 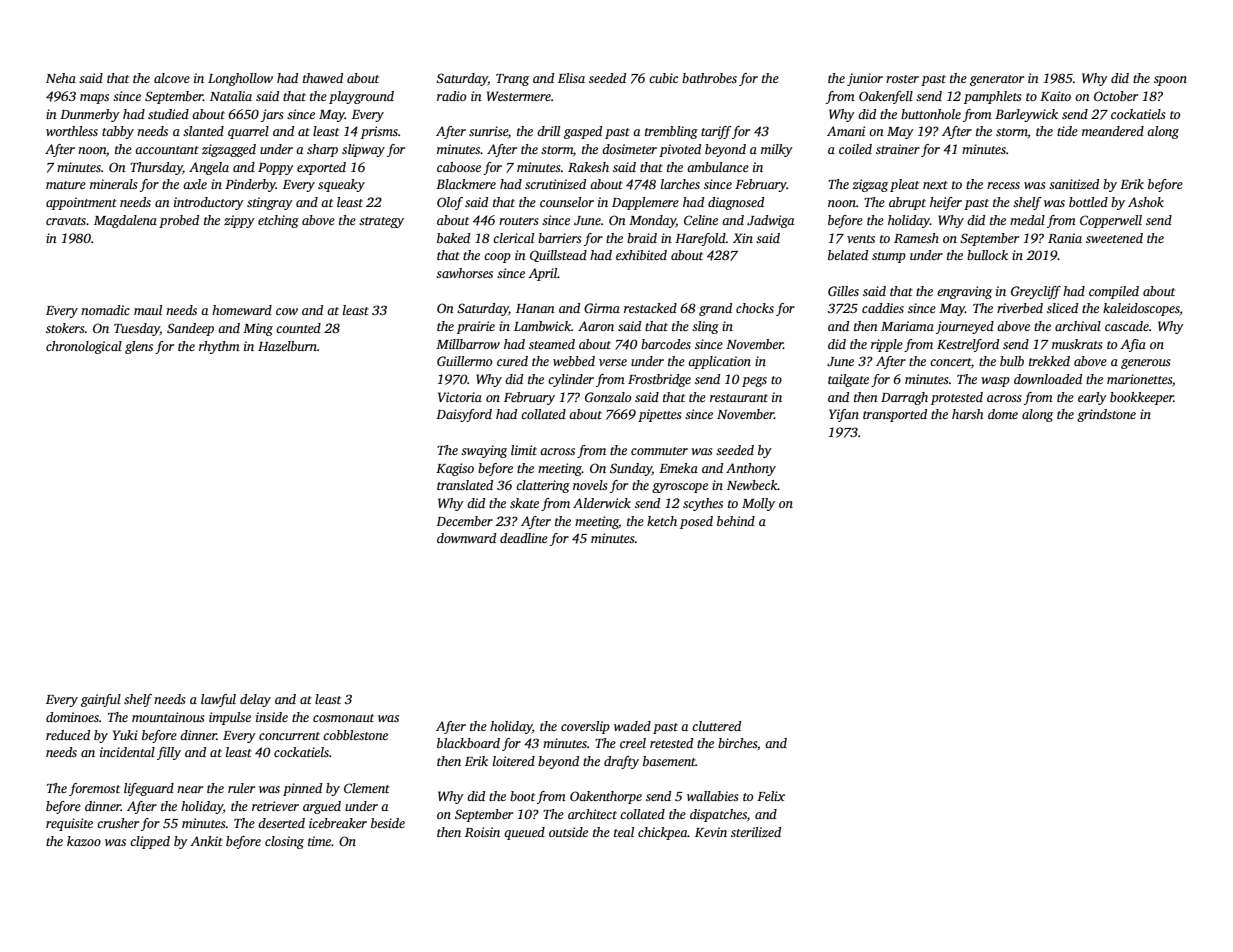 I want to click on Anthony, so click(x=751, y=469).
